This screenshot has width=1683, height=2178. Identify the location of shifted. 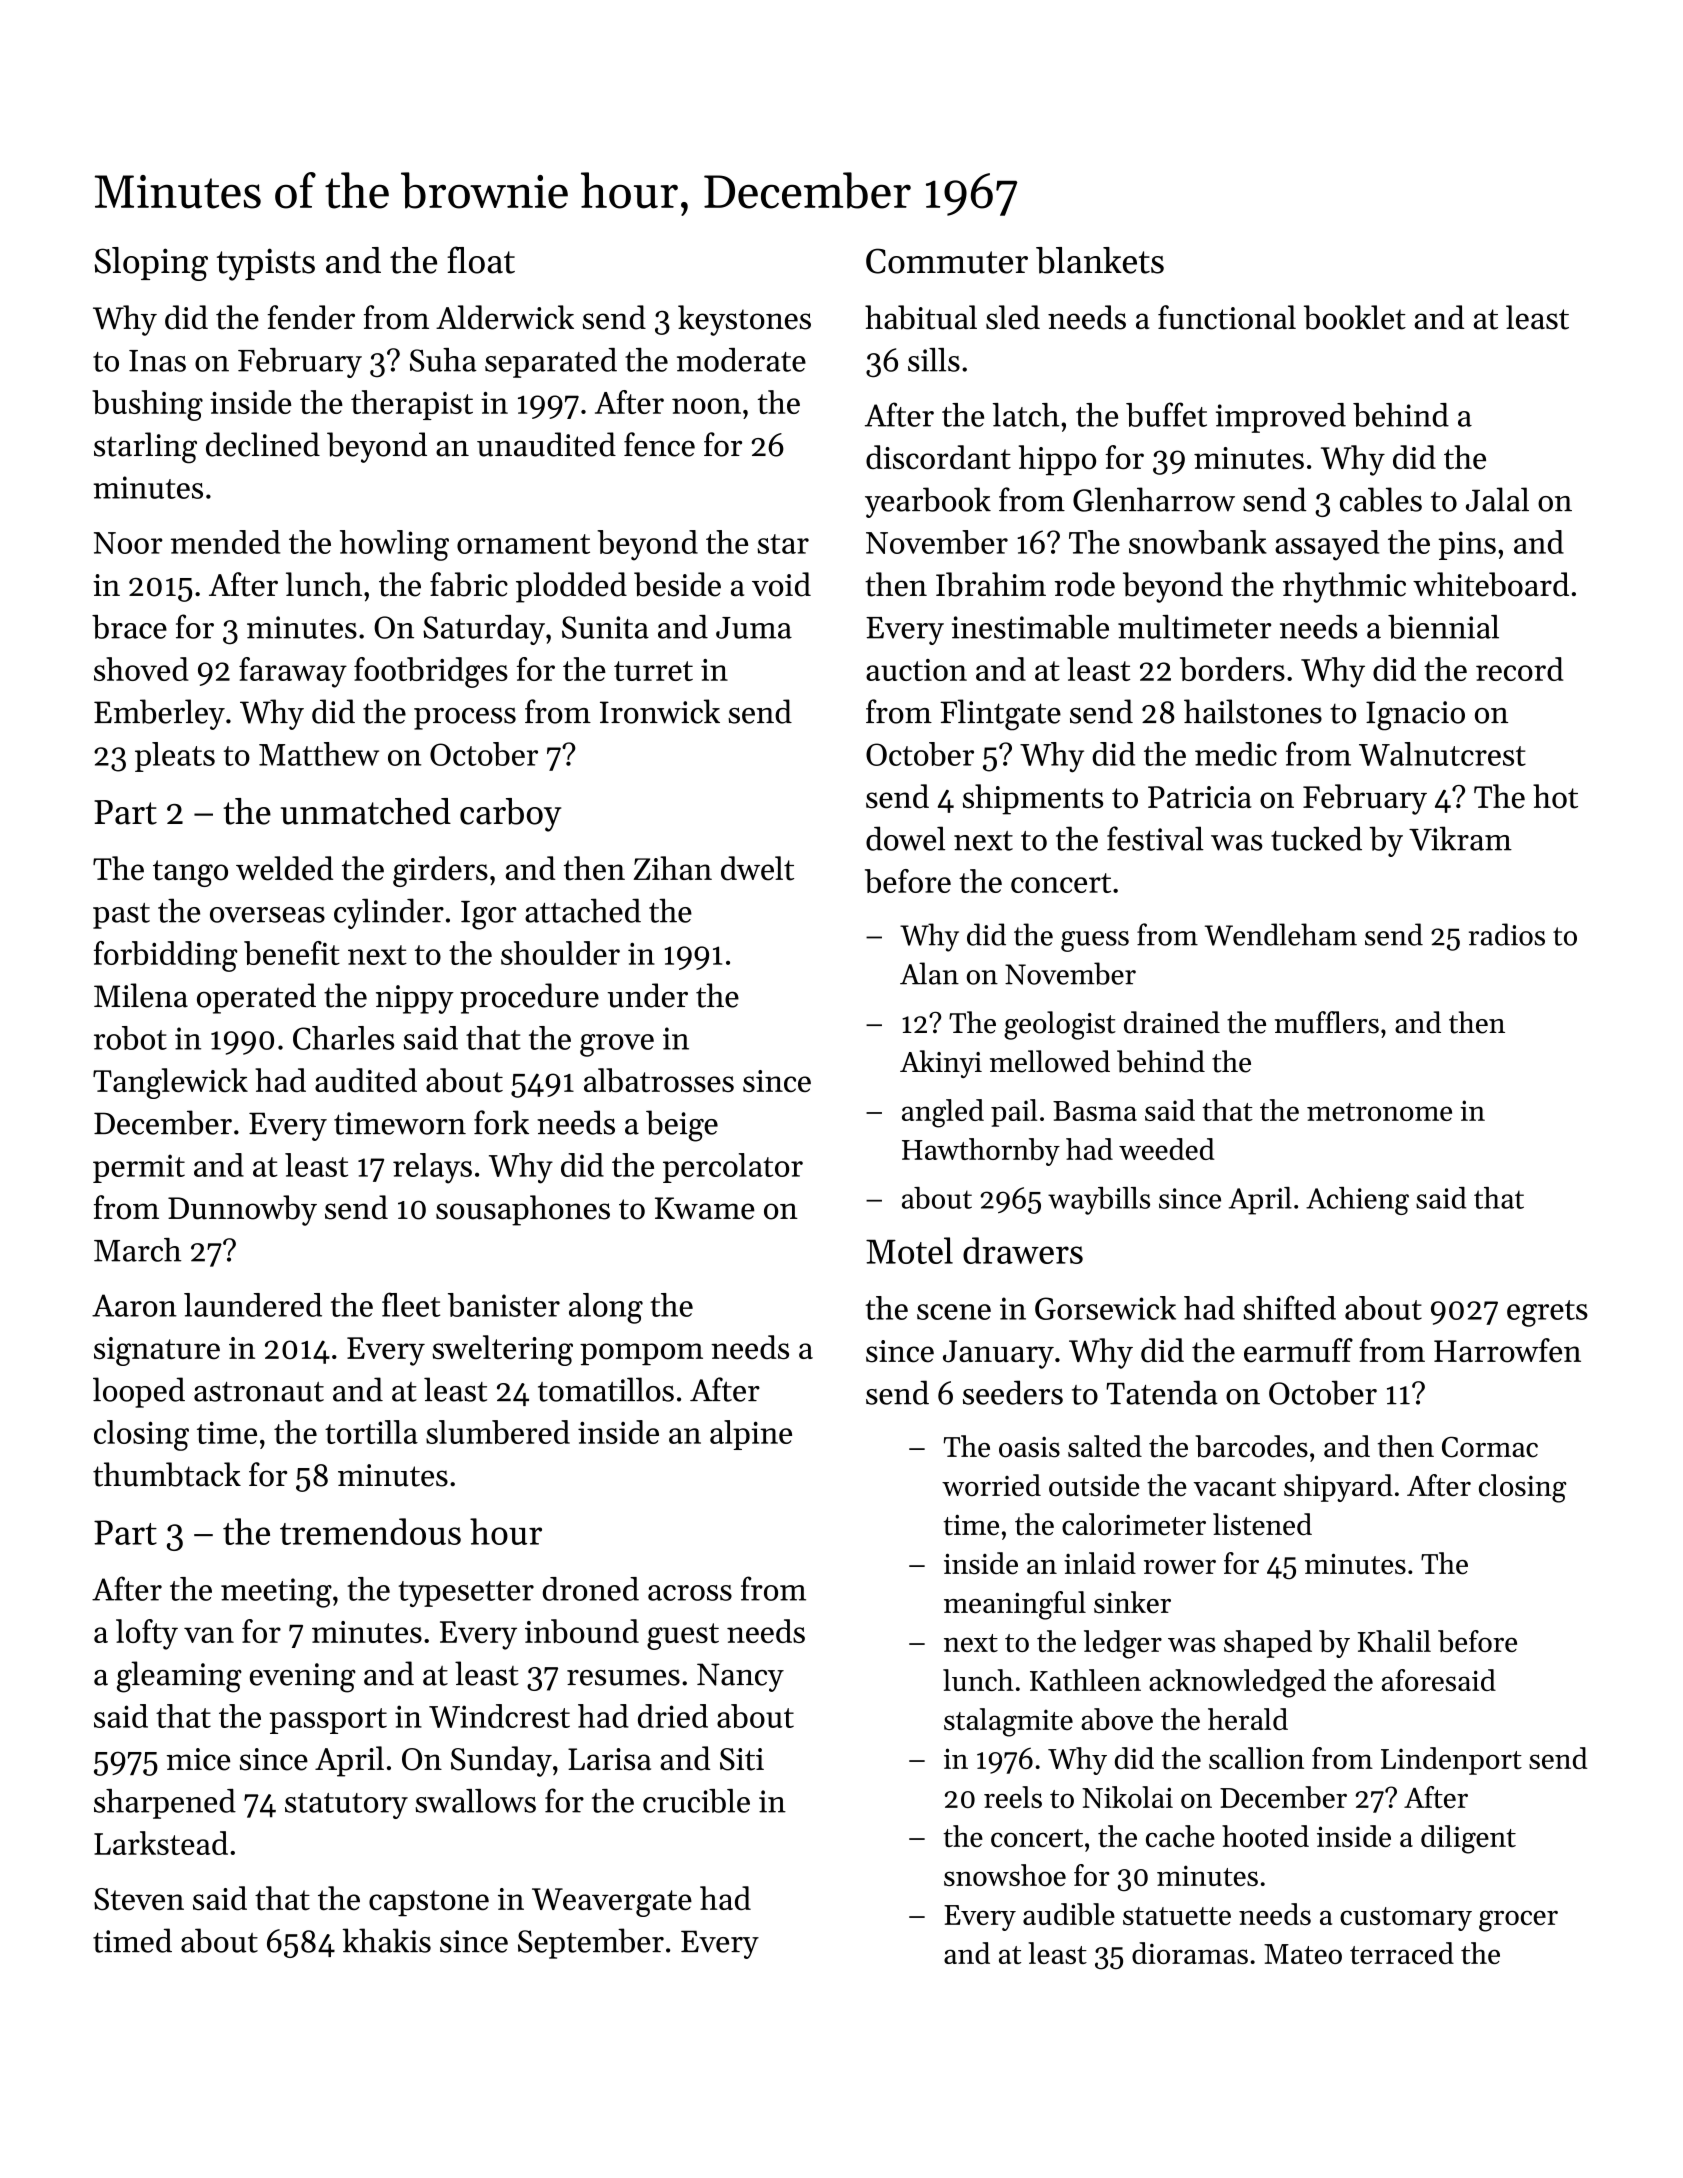
(1289, 1308).
